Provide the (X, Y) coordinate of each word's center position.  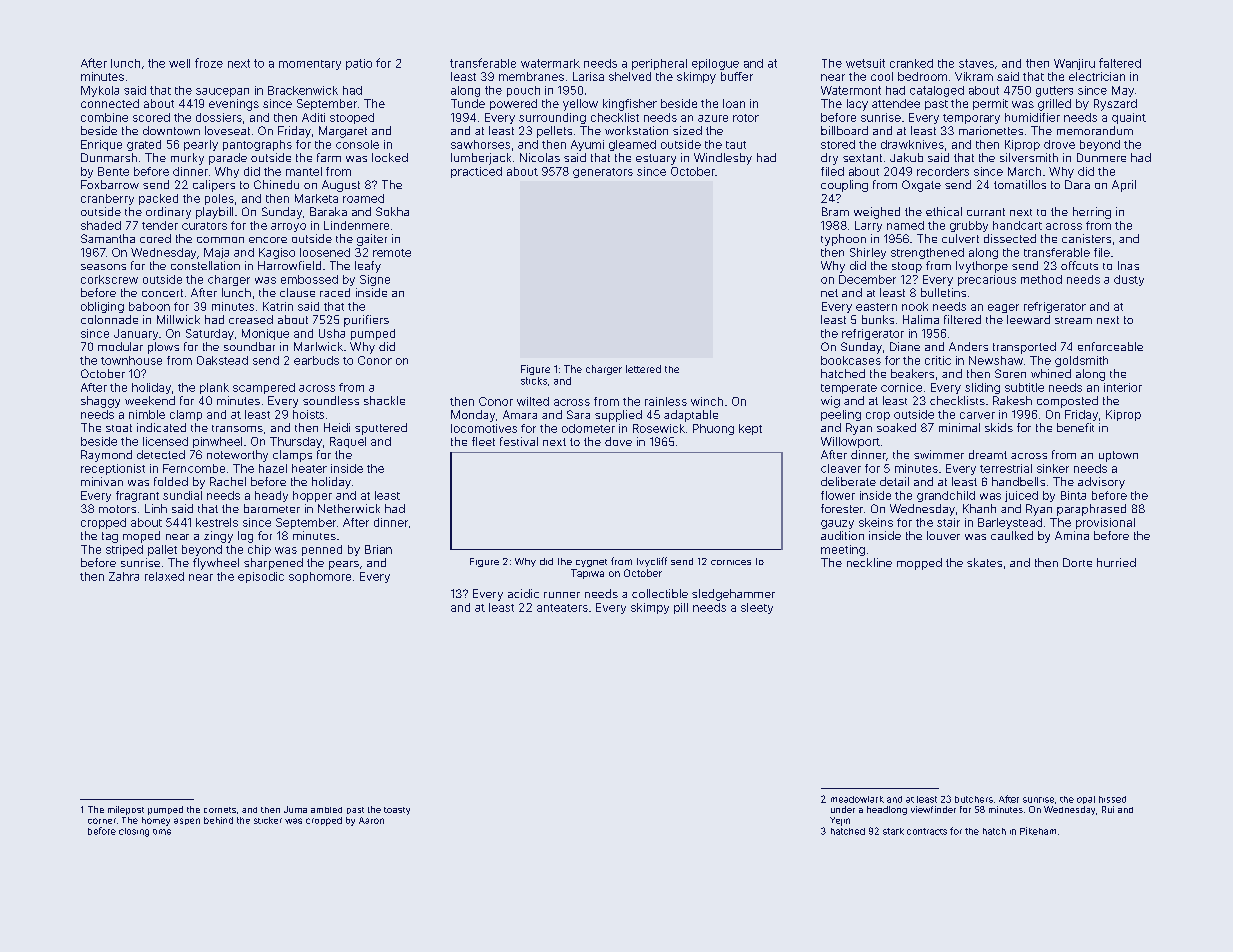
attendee (896, 103)
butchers (974, 799)
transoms (237, 428)
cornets (220, 810)
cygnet (591, 563)
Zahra (124, 576)
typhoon (843, 240)
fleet (483, 441)
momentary (310, 65)
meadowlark (857, 799)
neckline (869, 562)
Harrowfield (289, 265)
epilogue (715, 64)
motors (117, 509)
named (905, 225)
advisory (1101, 483)
